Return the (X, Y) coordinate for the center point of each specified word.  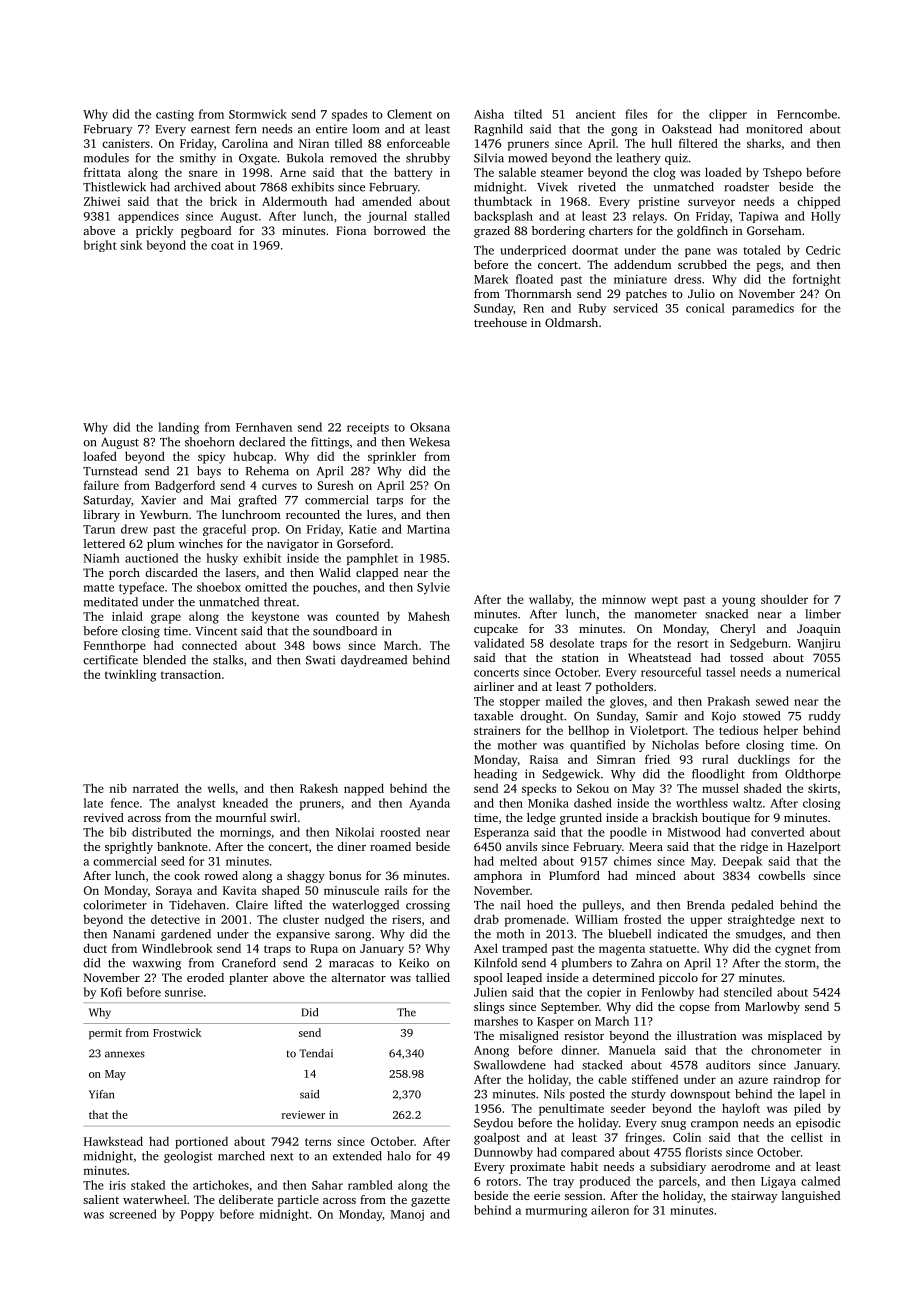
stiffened (655, 1079)
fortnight (817, 280)
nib (118, 788)
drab (486, 919)
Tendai (316, 1053)
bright (100, 246)
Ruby (592, 309)
